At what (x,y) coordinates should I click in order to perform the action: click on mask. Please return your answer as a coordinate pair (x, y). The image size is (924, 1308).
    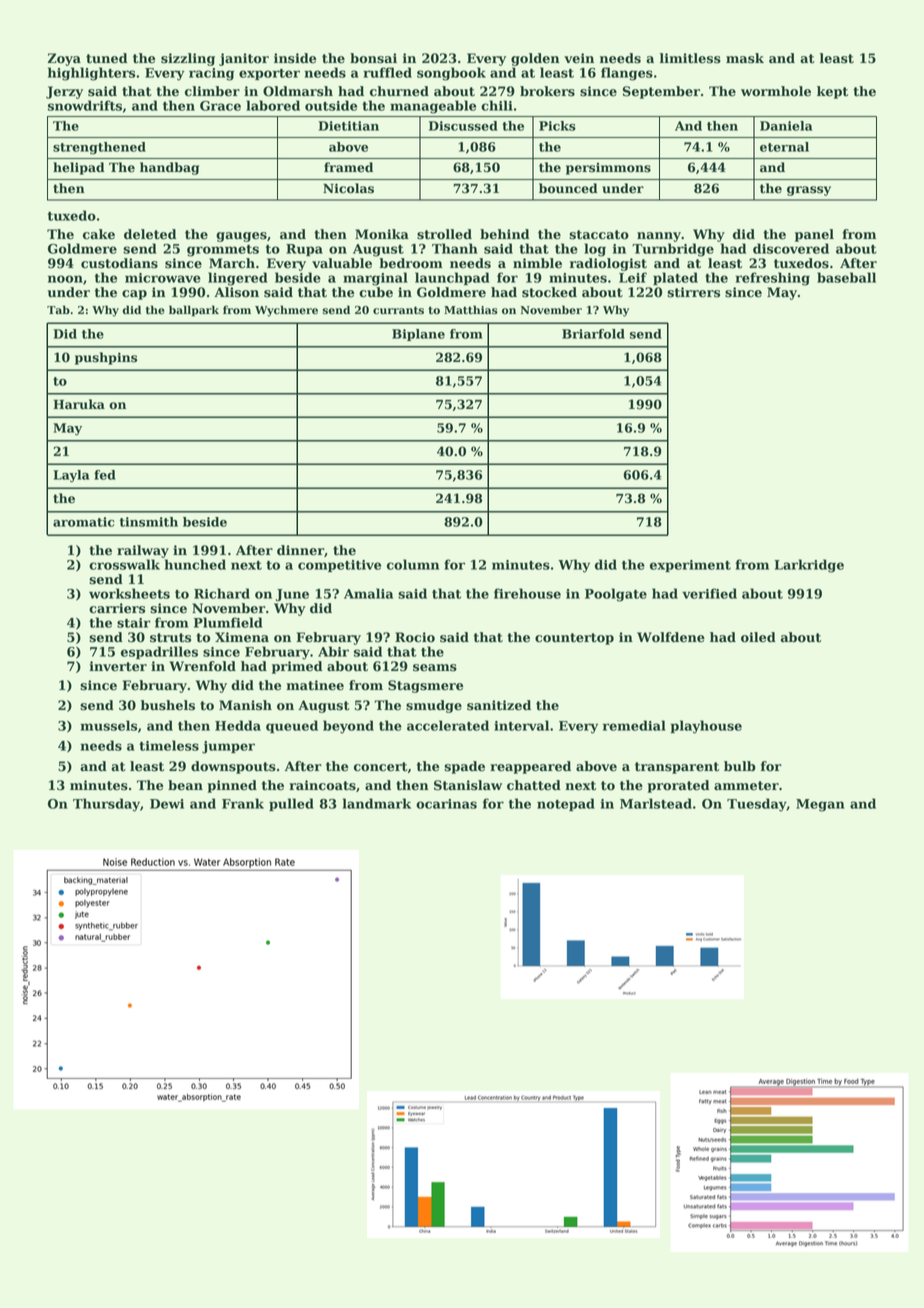
    Looking at the image, I should click on (745, 58).
